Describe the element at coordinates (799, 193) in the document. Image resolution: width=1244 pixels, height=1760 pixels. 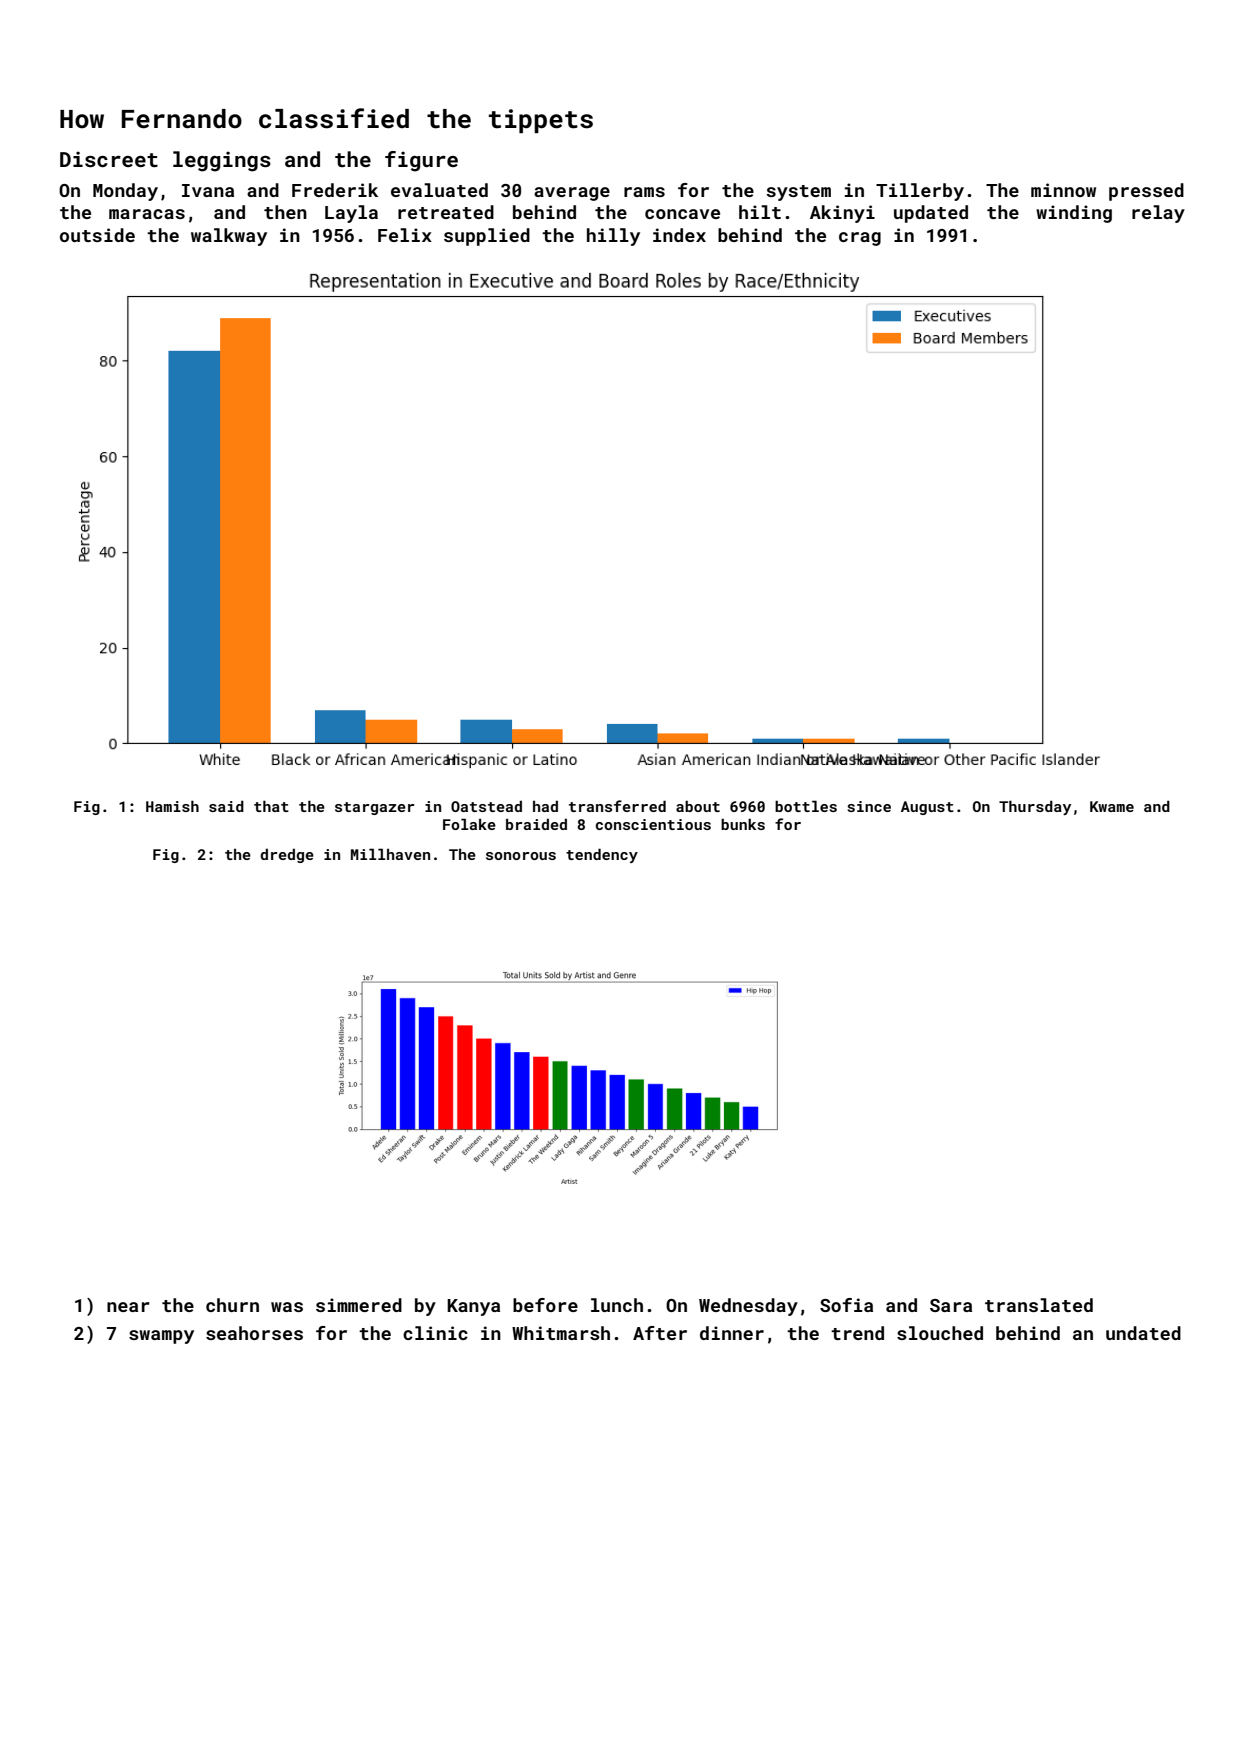
I see `system` at that location.
